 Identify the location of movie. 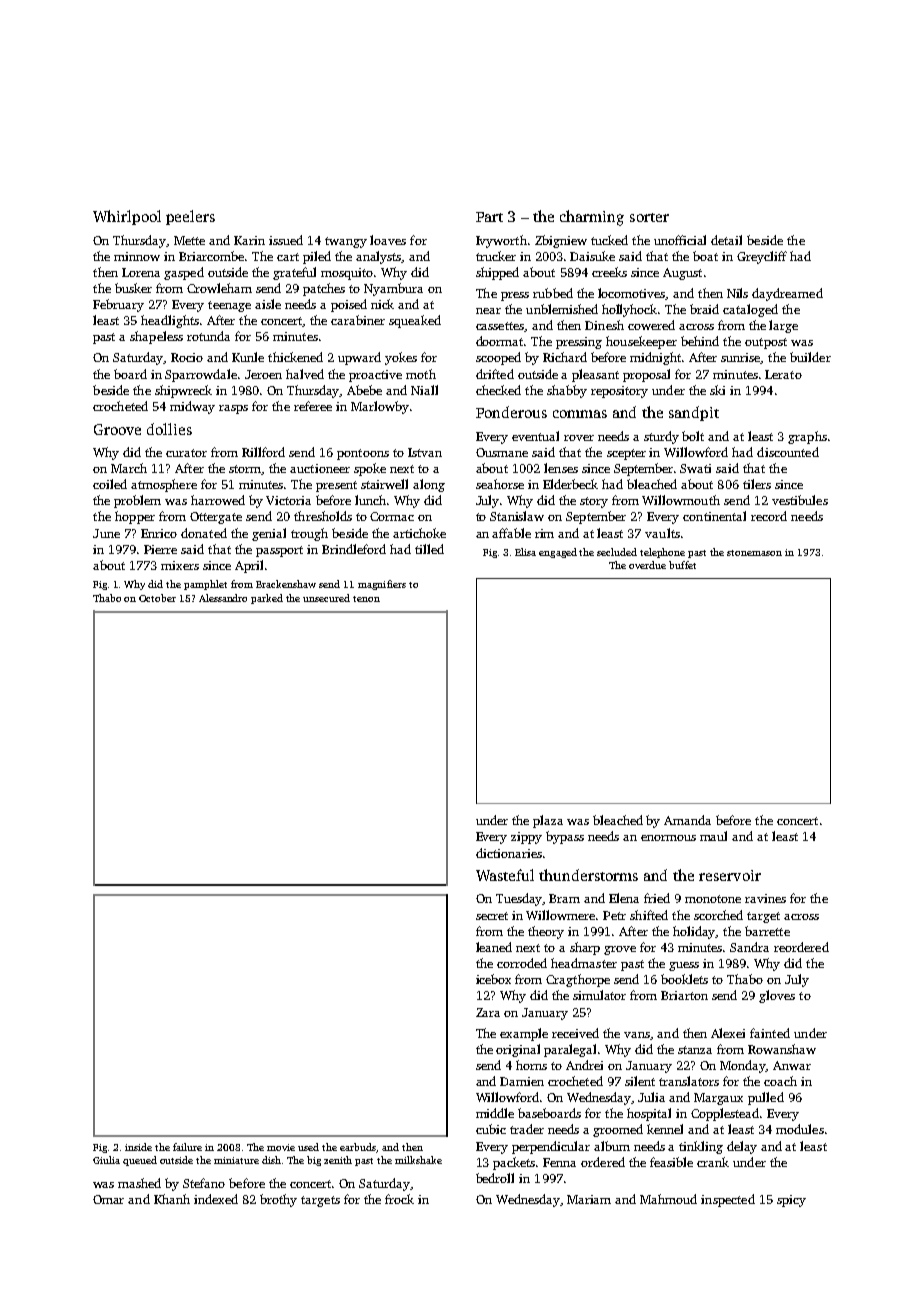
(281, 1147).
